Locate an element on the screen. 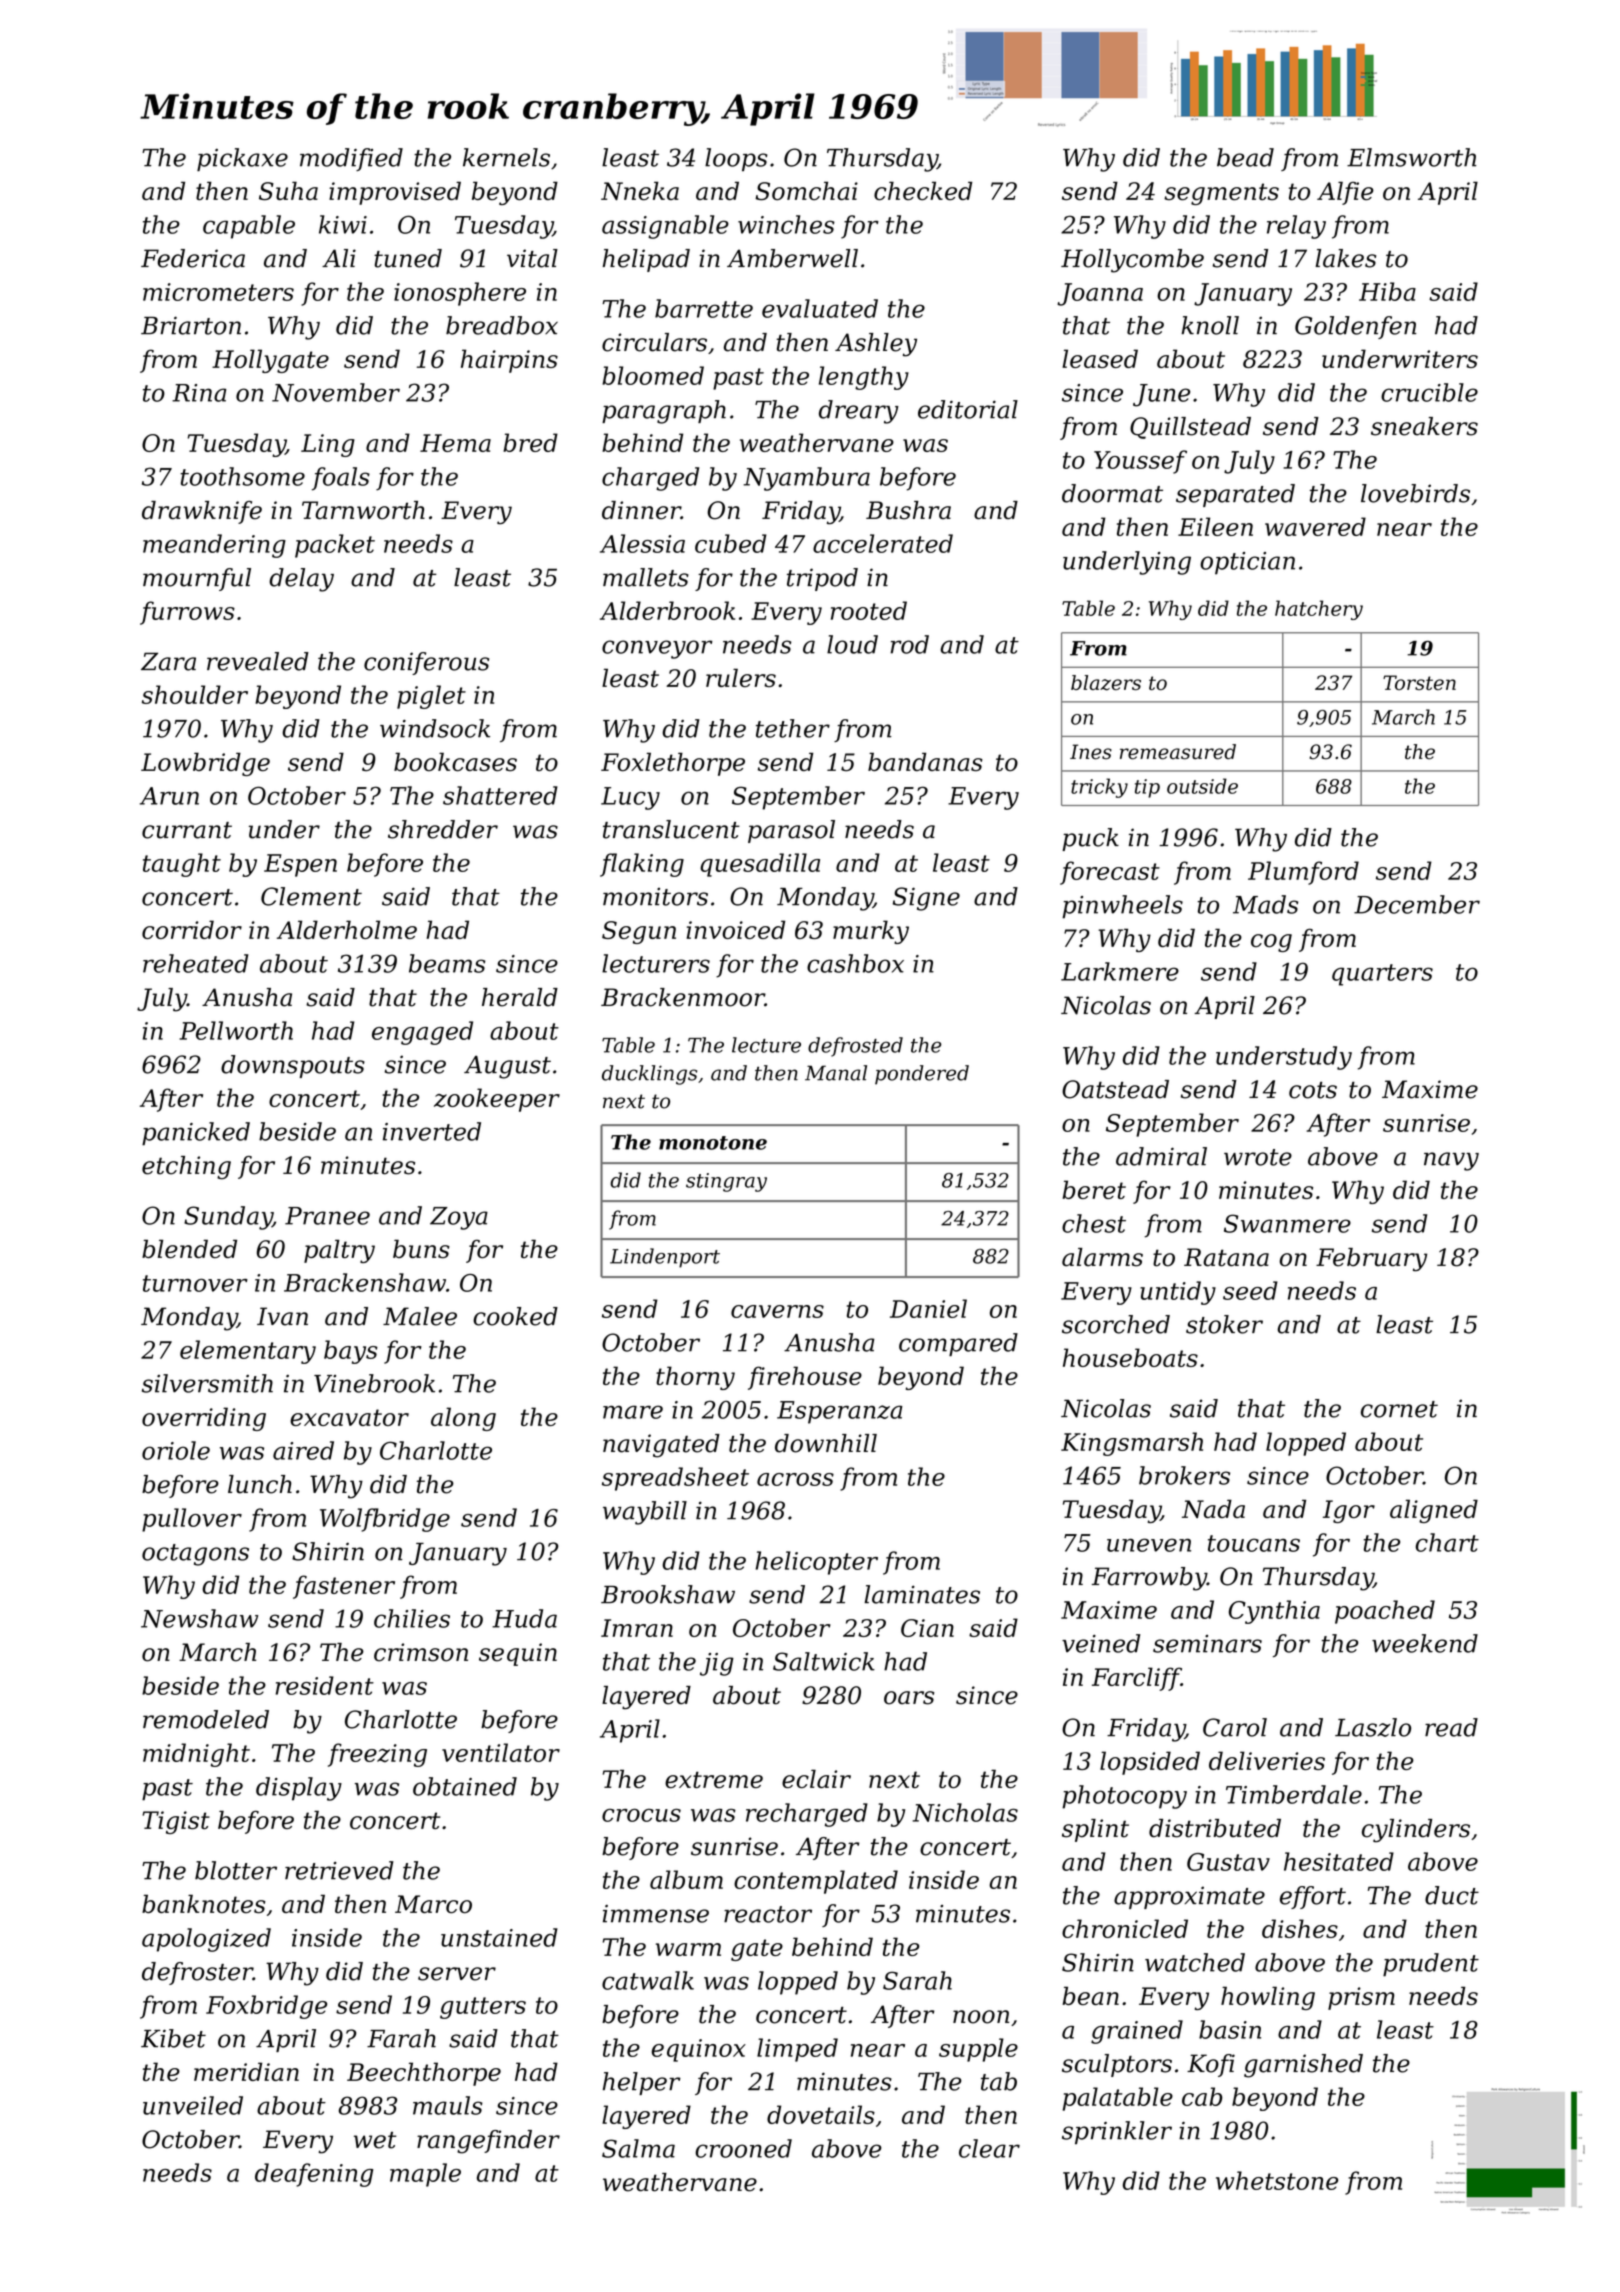  Cynthia is located at coordinates (1274, 1612).
